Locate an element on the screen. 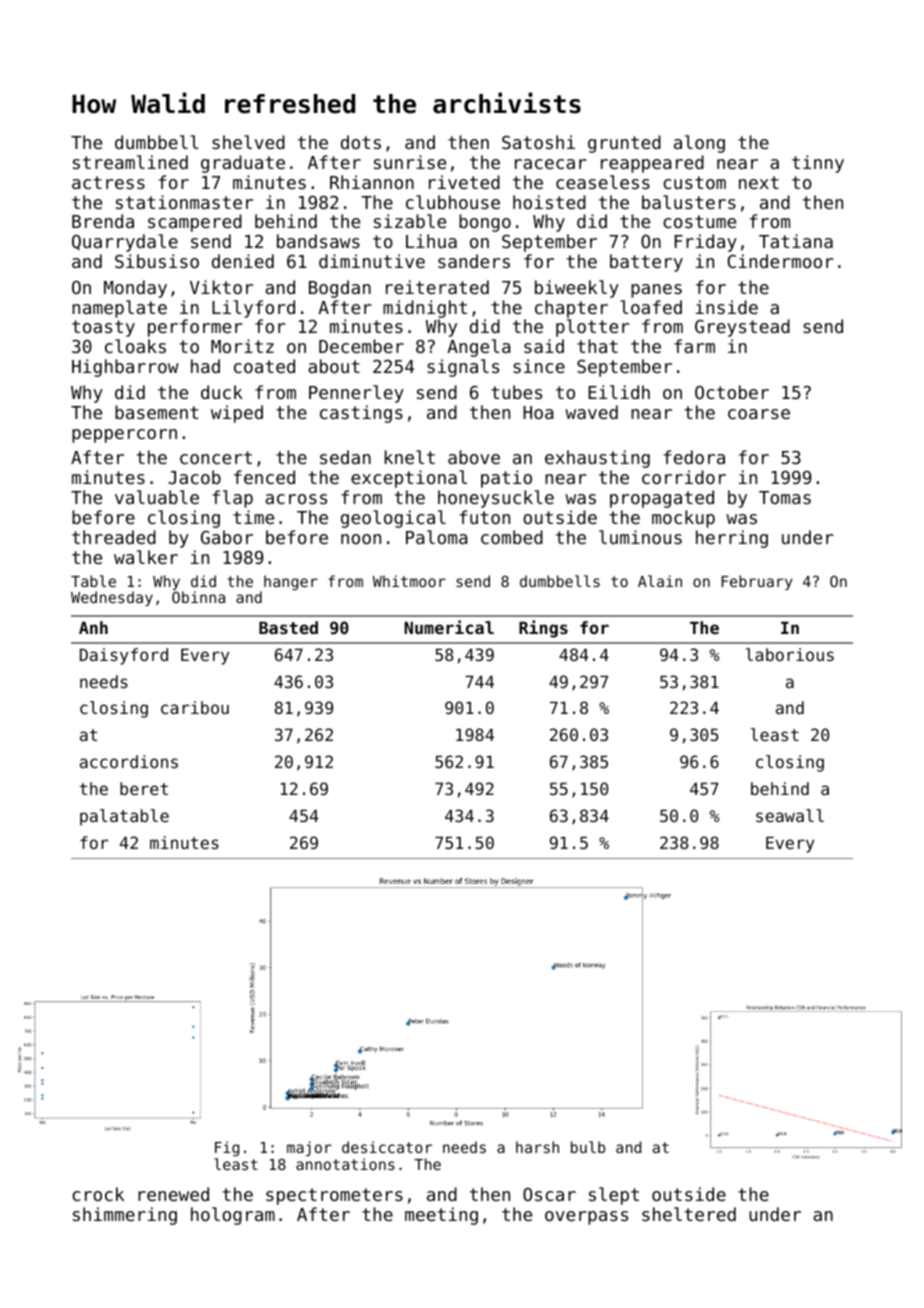 Image resolution: width=924 pixels, height=1308 pixels. desiccator is located at coordinates (387, 1147).
